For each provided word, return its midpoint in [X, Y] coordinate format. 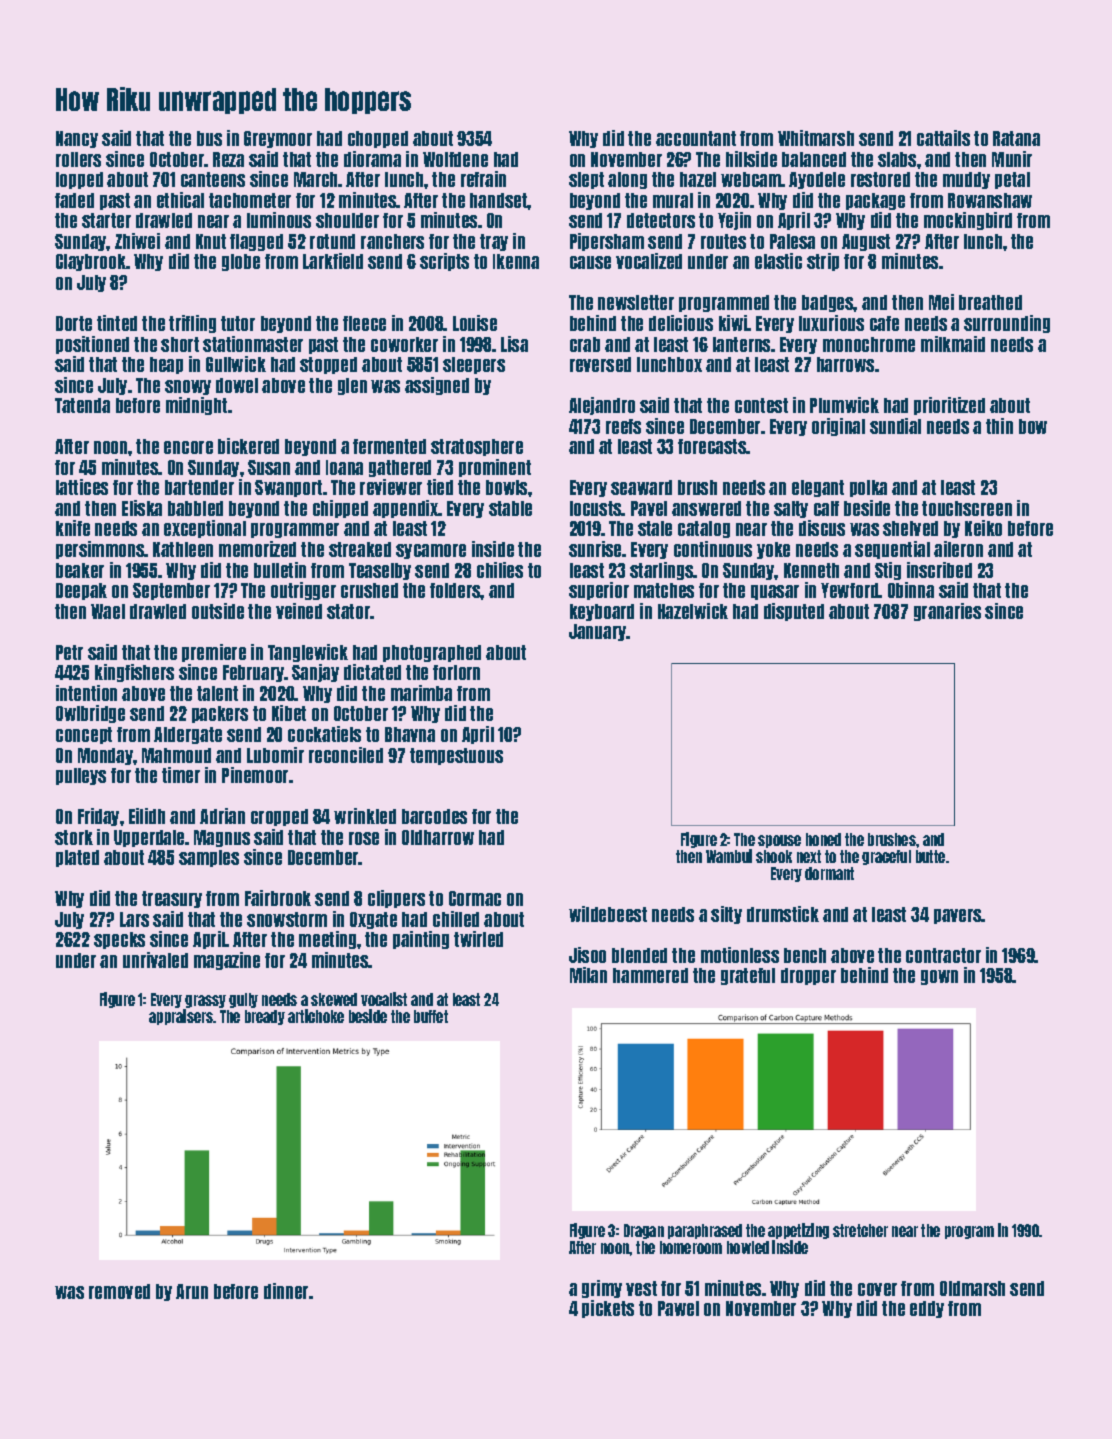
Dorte [74, 323]
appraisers [181, 1017]
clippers [396, 899]
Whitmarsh [816, 138]
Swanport [288, 488]
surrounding [1007, 324]
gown [939, 977]
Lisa [514, 344]
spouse [779, 841]
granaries [947, 612]
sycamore [431, 551]
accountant [696, 138]
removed [119, 1291]
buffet [431, 1016]
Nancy [77, 139]
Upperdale [150, 838]
